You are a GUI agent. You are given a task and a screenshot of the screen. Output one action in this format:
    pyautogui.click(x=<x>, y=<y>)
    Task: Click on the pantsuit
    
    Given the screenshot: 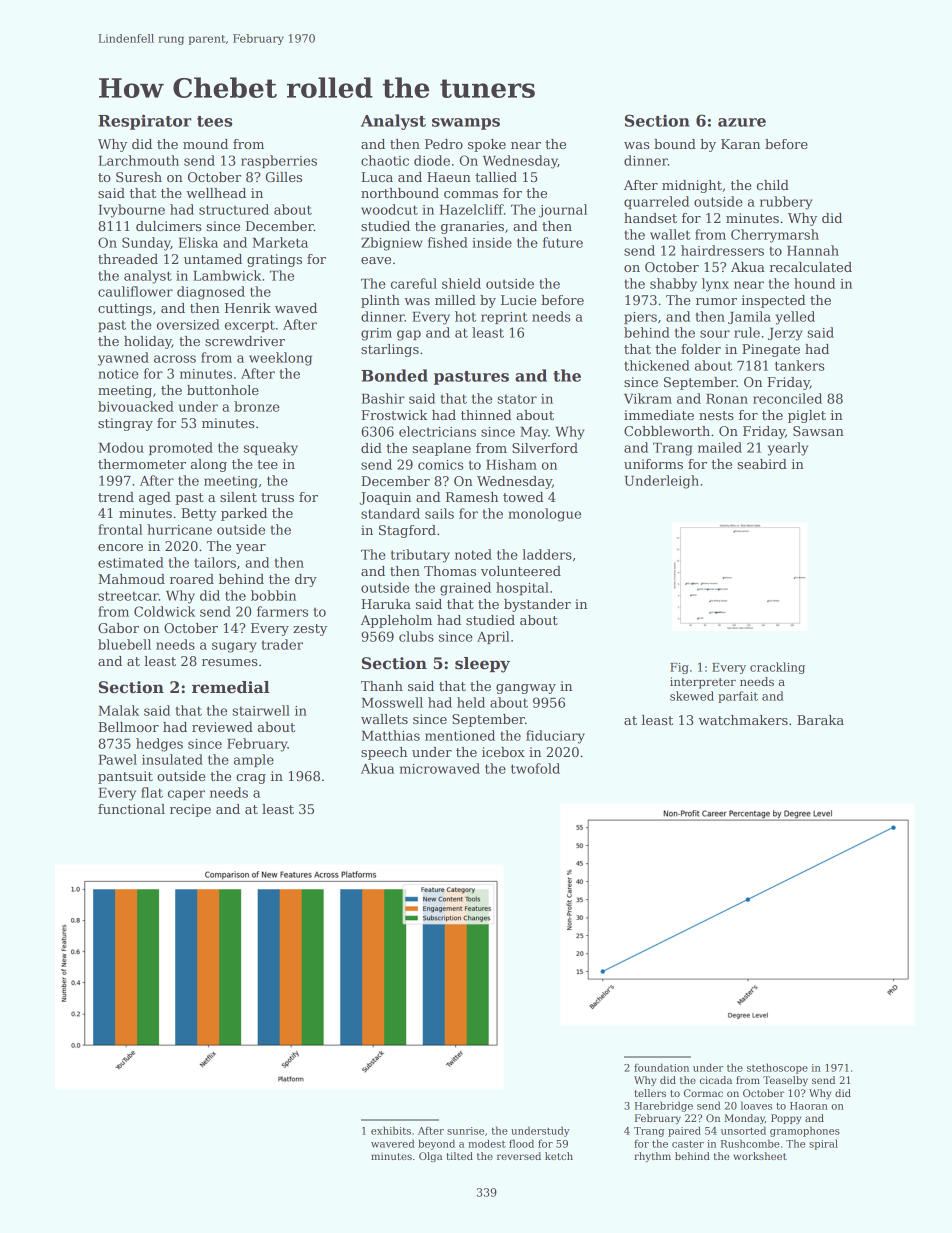 What is the action you would take?
    pyautogui.click(x=125, y=777)
